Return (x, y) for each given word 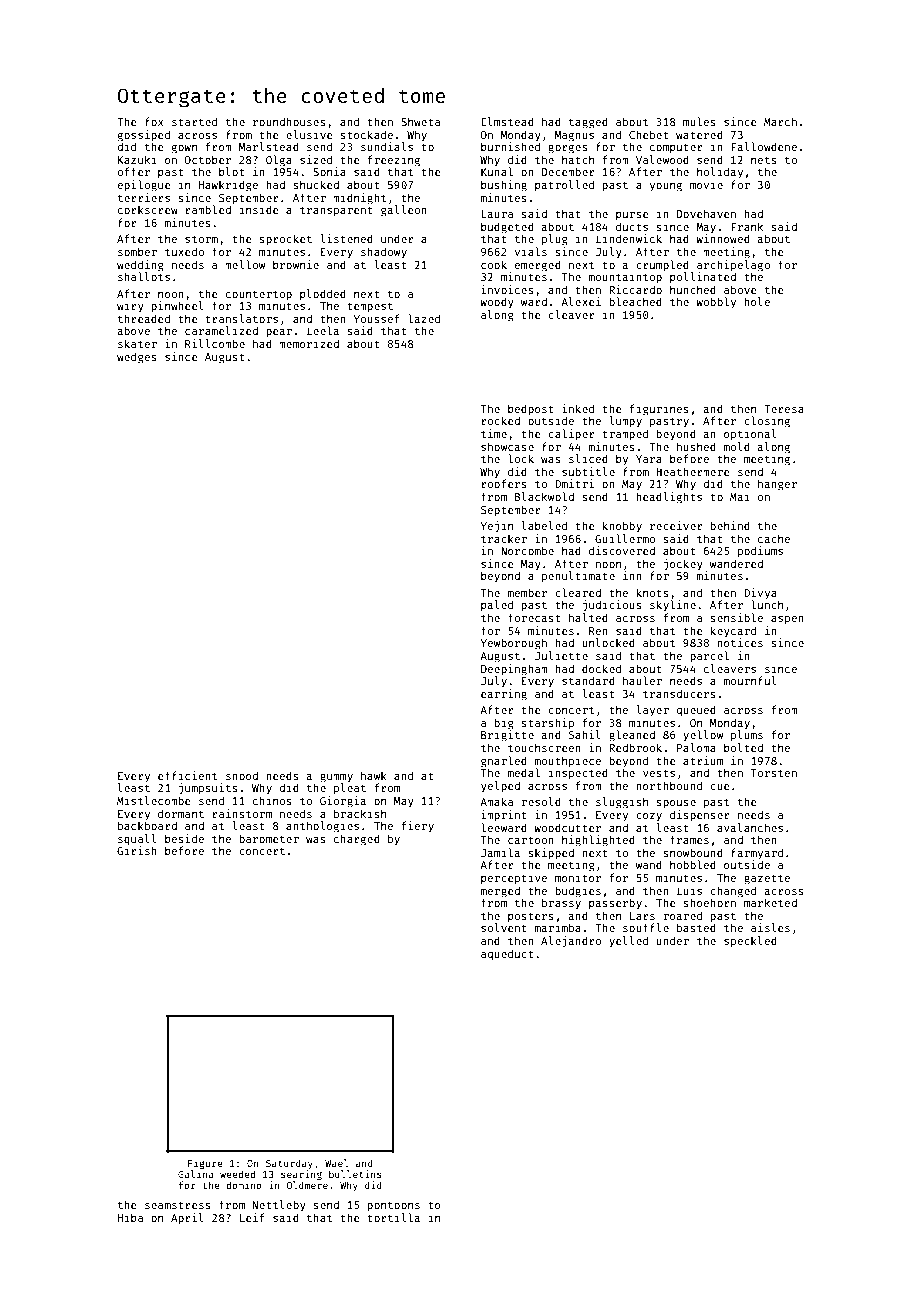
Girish (137, 850)
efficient (187, 775)
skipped (551, 853)
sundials (387, 146)
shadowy (384, 253)
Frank (747, 226)
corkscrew (148, 209)
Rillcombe (215, 343)
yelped (500, 786)
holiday (720, 173)
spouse (676, 804)
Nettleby (279, 1205)
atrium (703, 760)
